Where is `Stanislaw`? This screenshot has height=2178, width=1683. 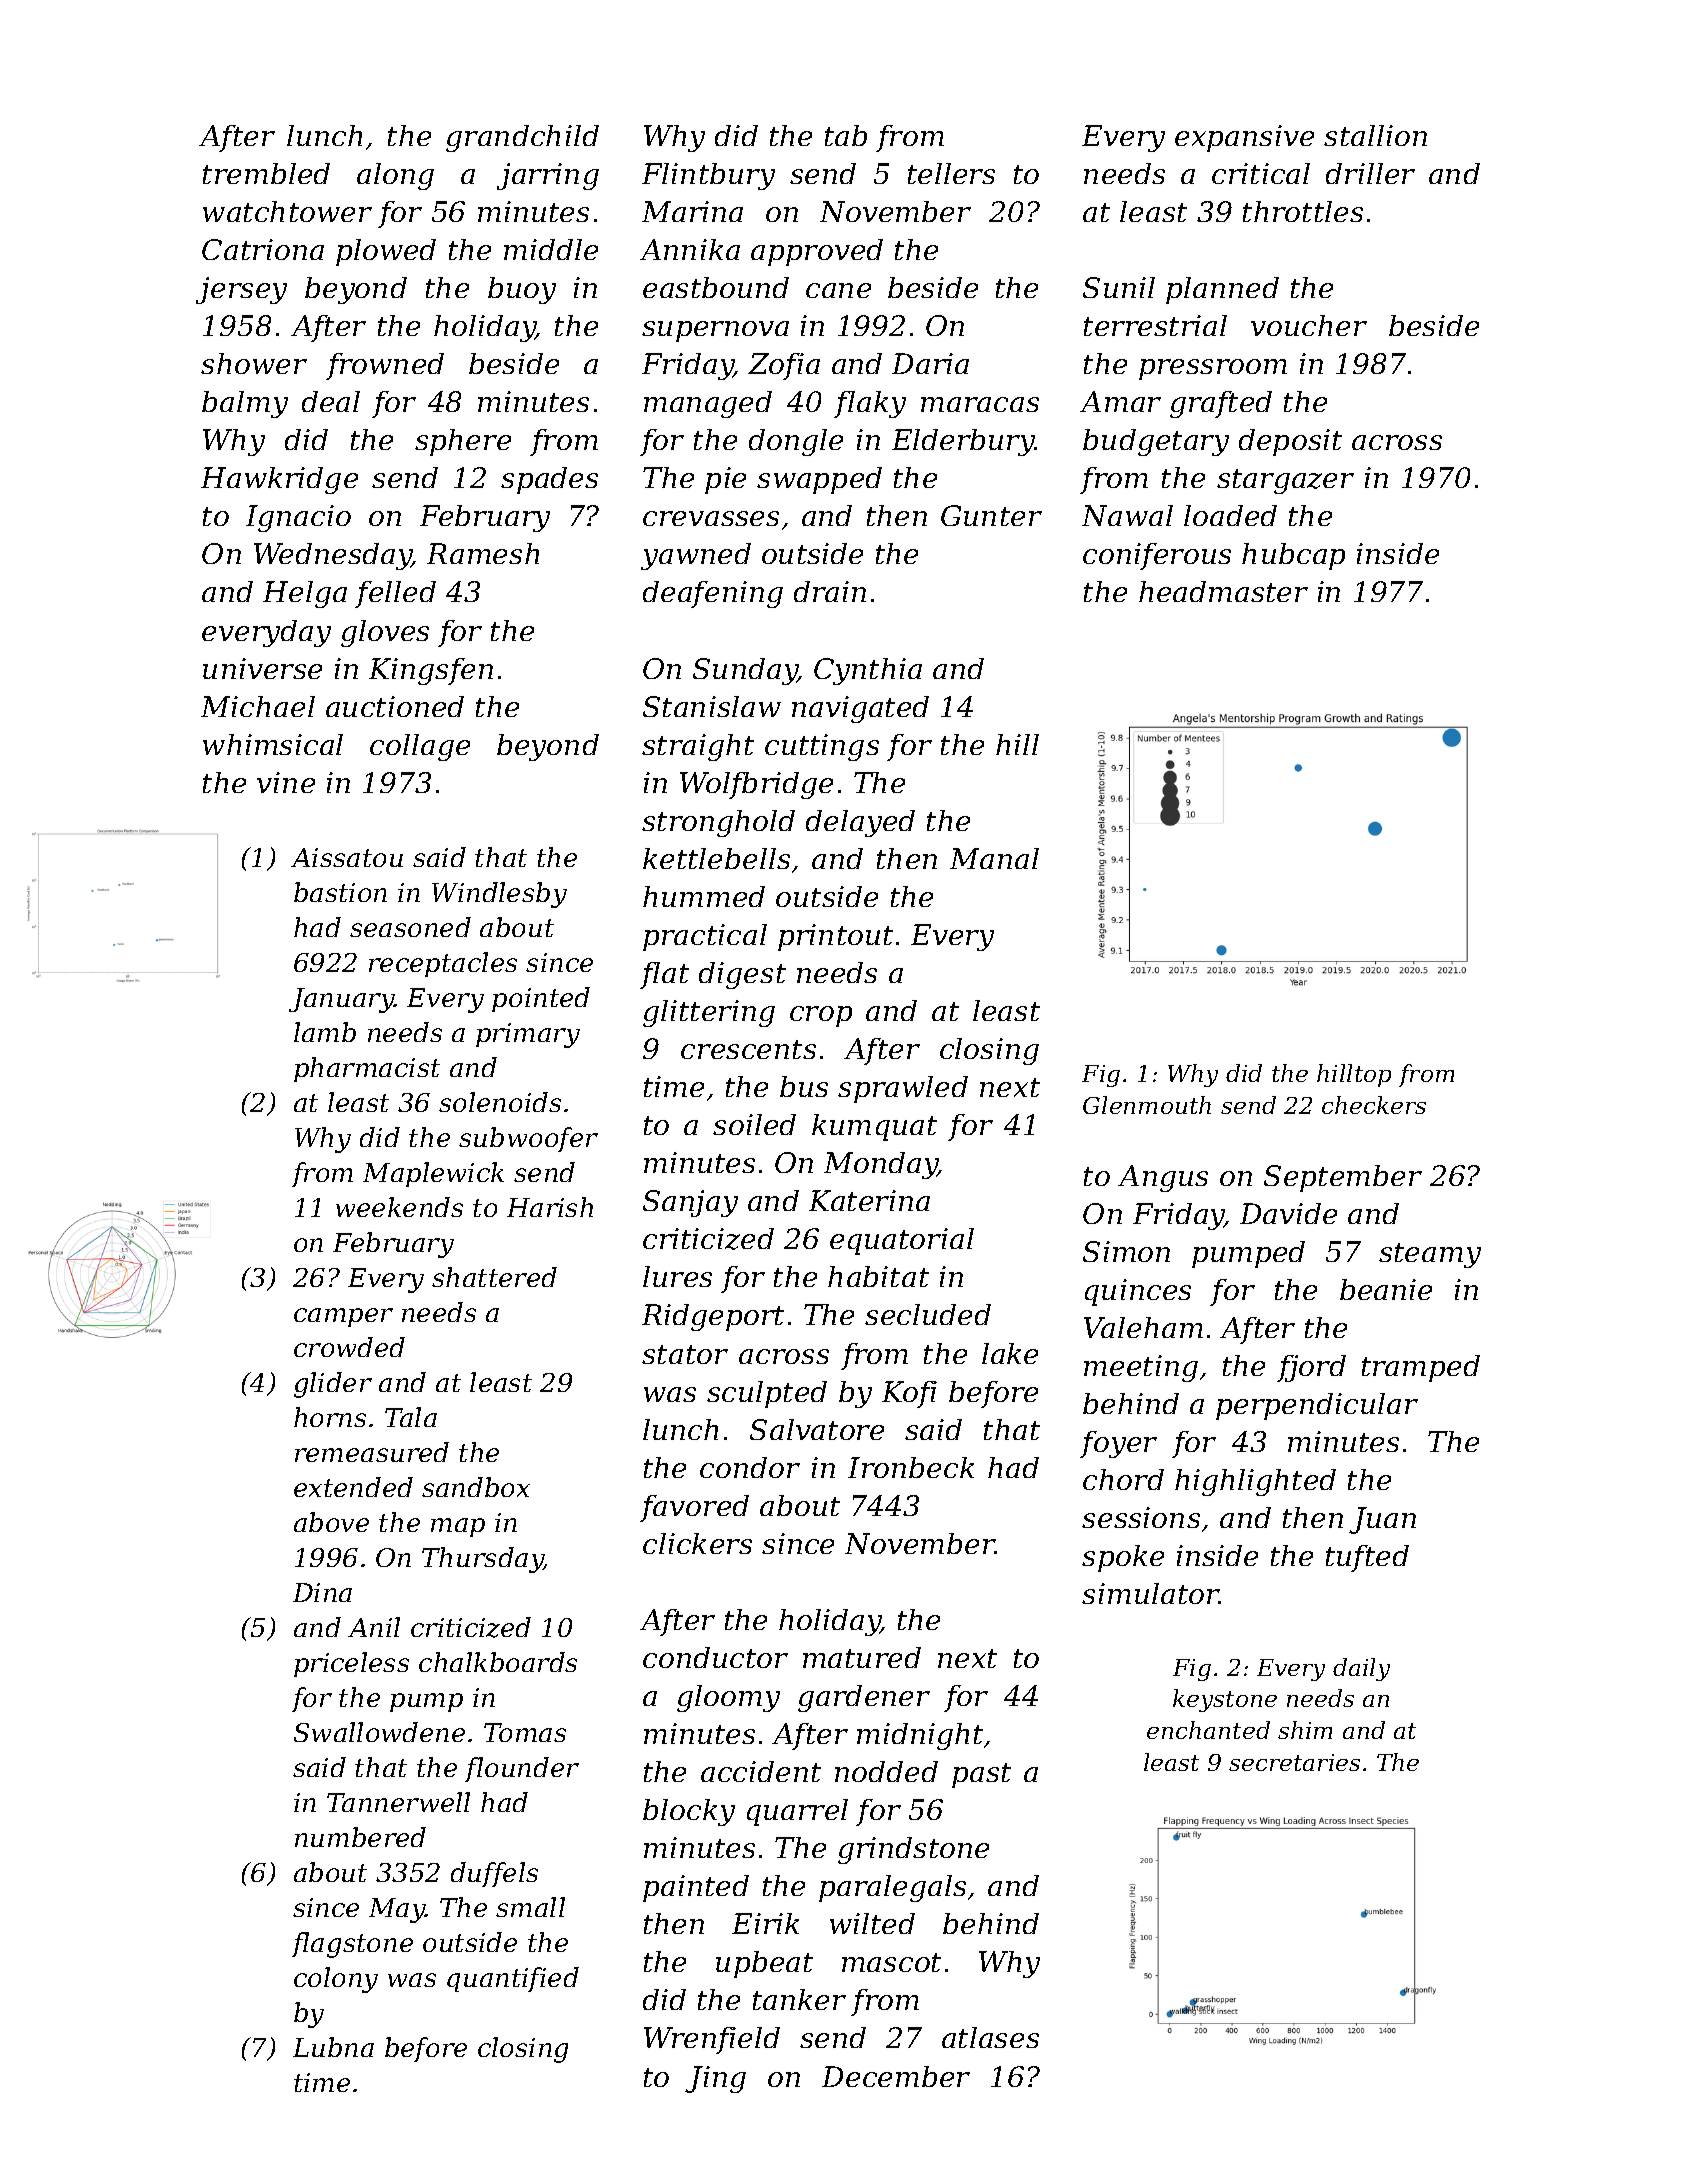
Stanislaw is located at coordinates (712, 706).
